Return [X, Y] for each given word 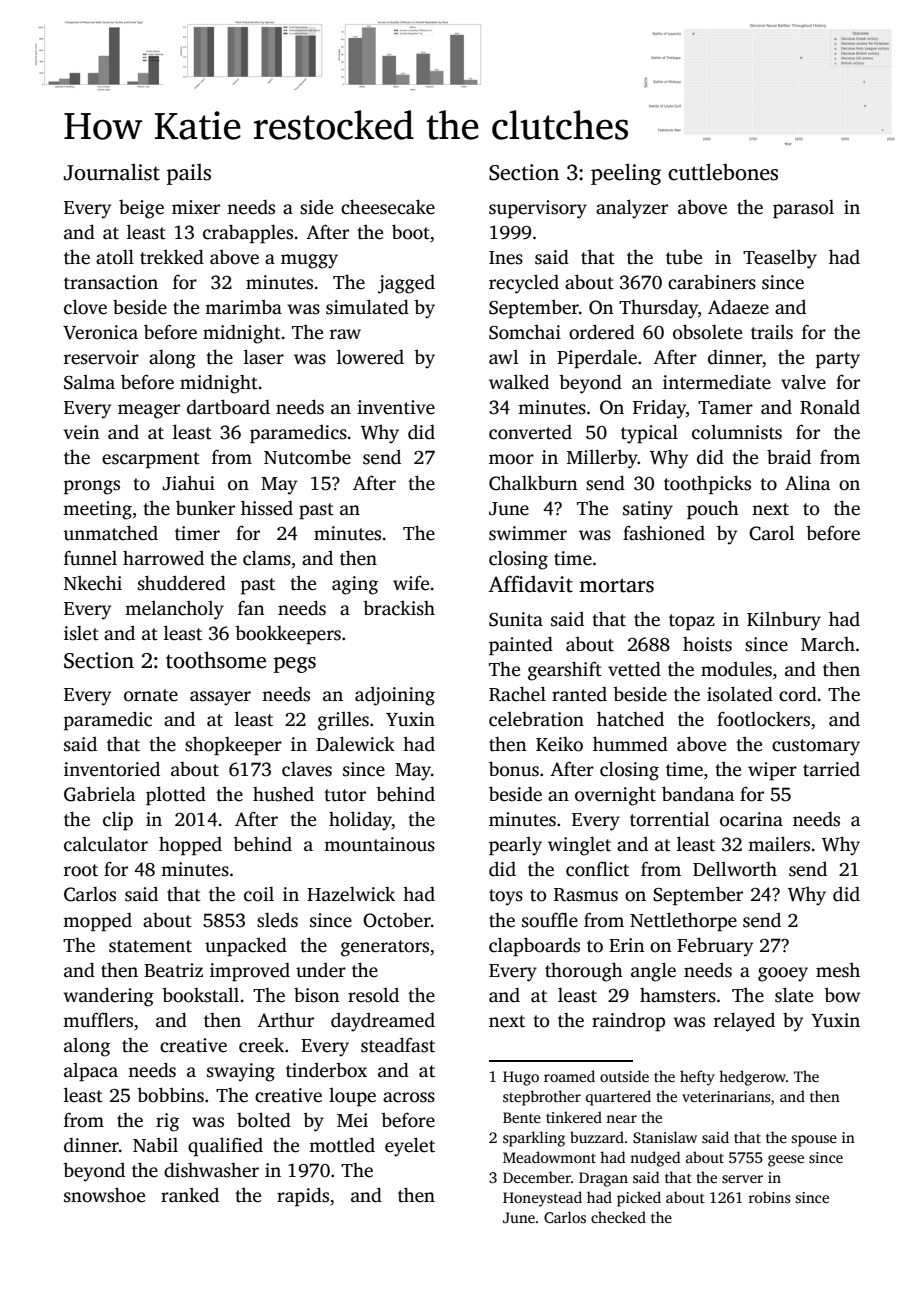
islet [81, 633]
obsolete [707, 332]
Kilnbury [784, 621]
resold [373, 995]
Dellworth [735, 869]
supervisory [538, 209]
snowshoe [104, 1195]
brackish [399, 608]
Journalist [112, 172]
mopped [97, 922]
